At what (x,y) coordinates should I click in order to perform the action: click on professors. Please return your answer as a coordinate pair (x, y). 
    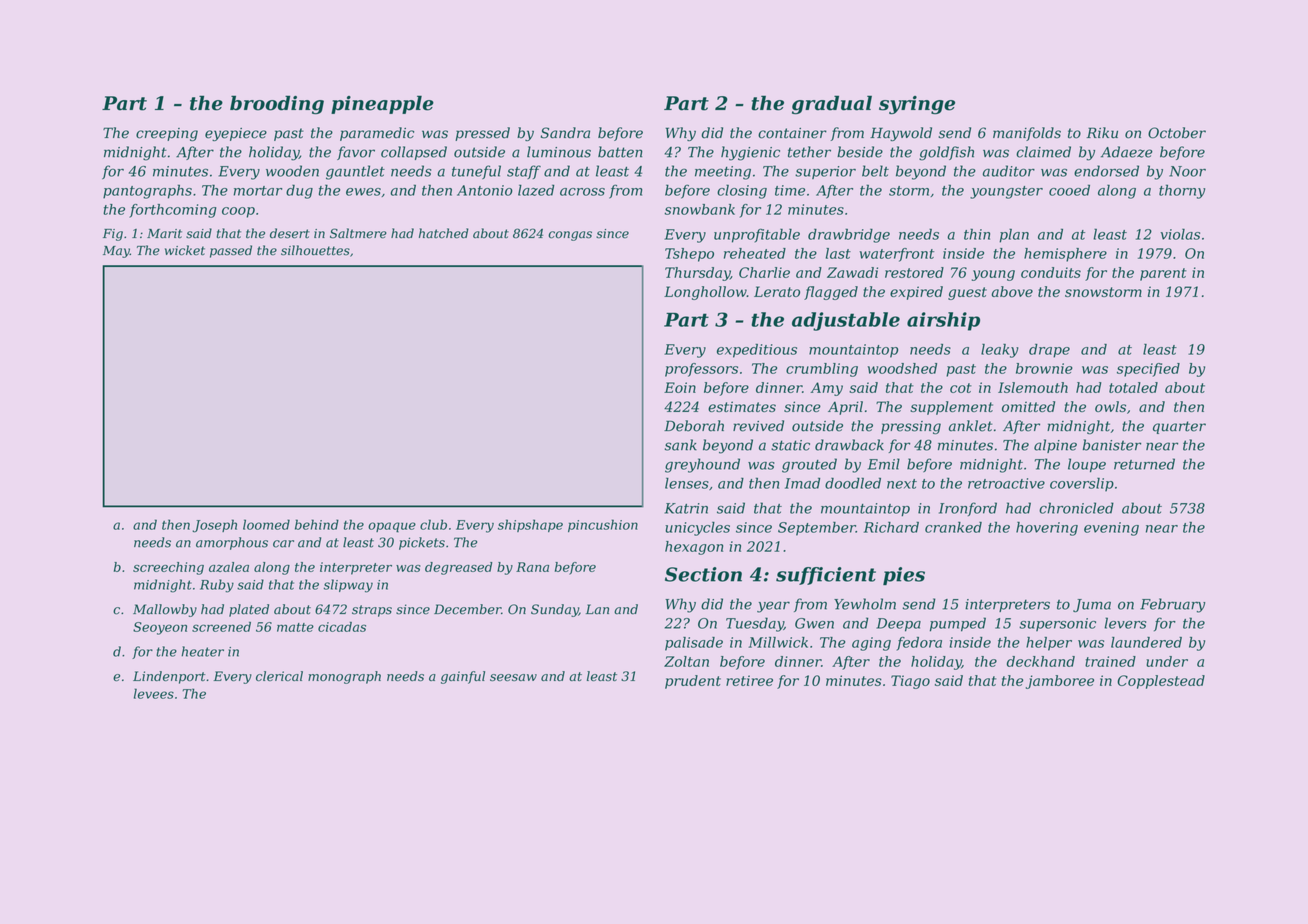
    Looking at the image, I should click on (701, 370).
